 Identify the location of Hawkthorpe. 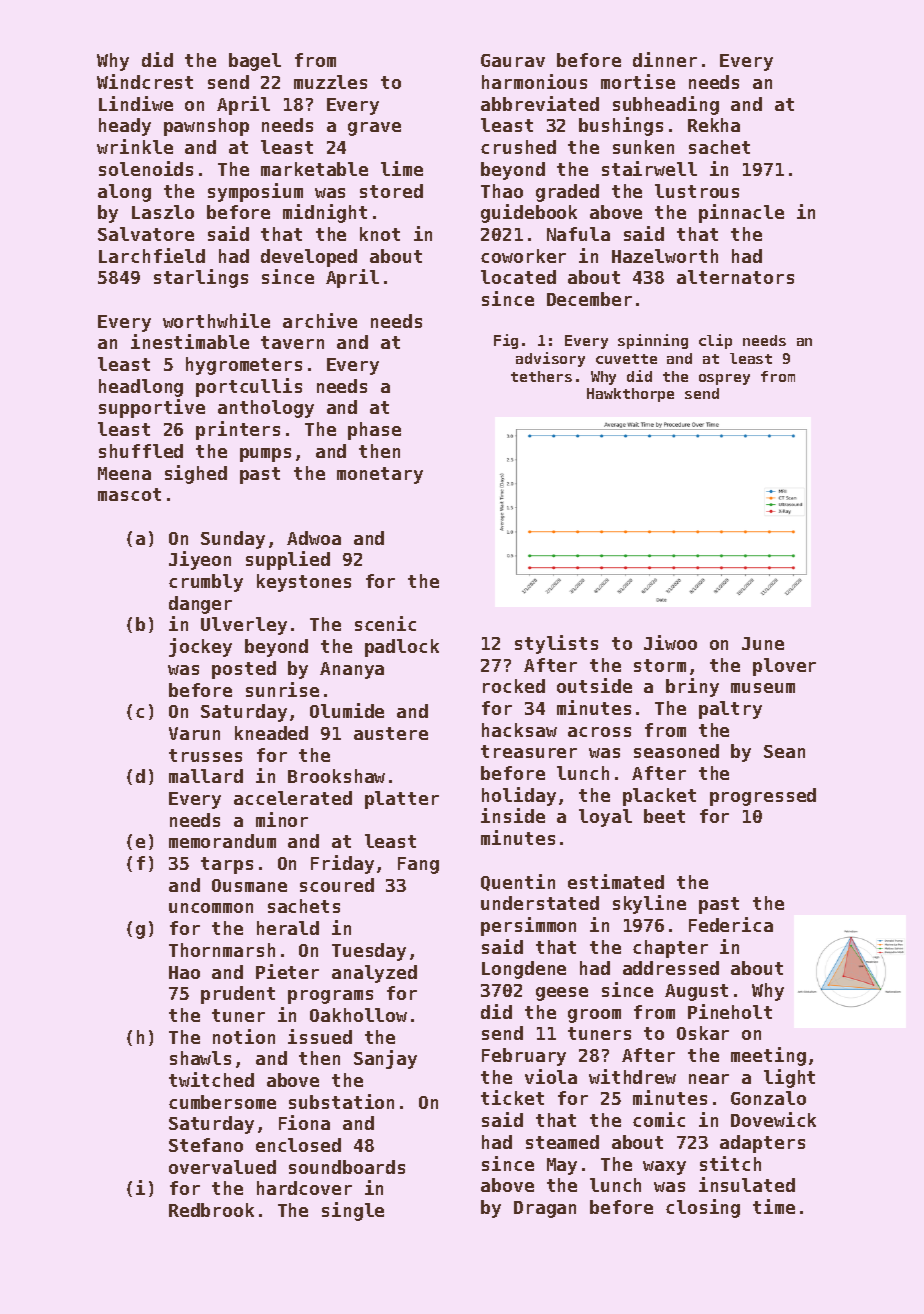
(630, 395).
